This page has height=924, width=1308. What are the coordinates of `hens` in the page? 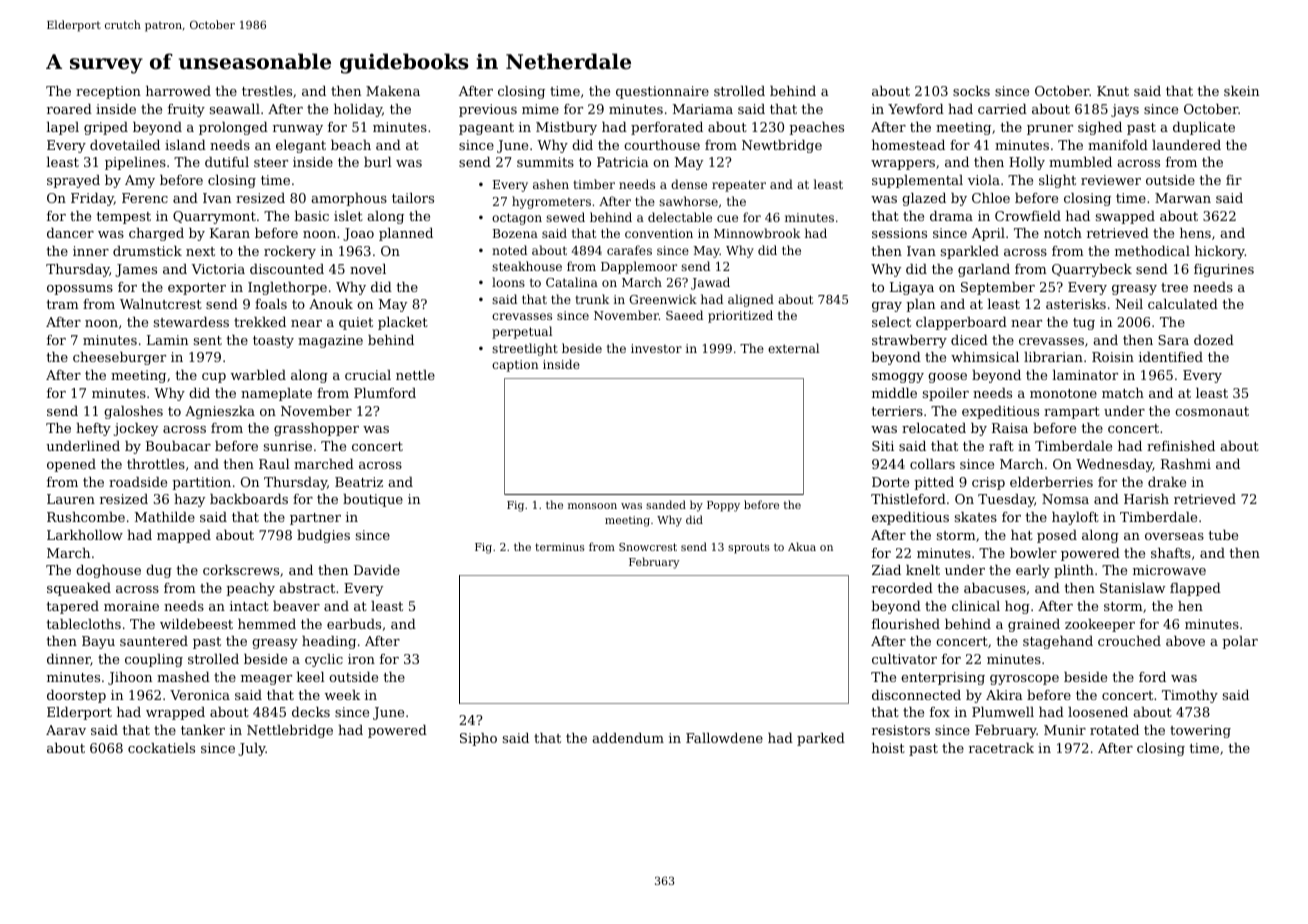 It's located at (1195, 233).
